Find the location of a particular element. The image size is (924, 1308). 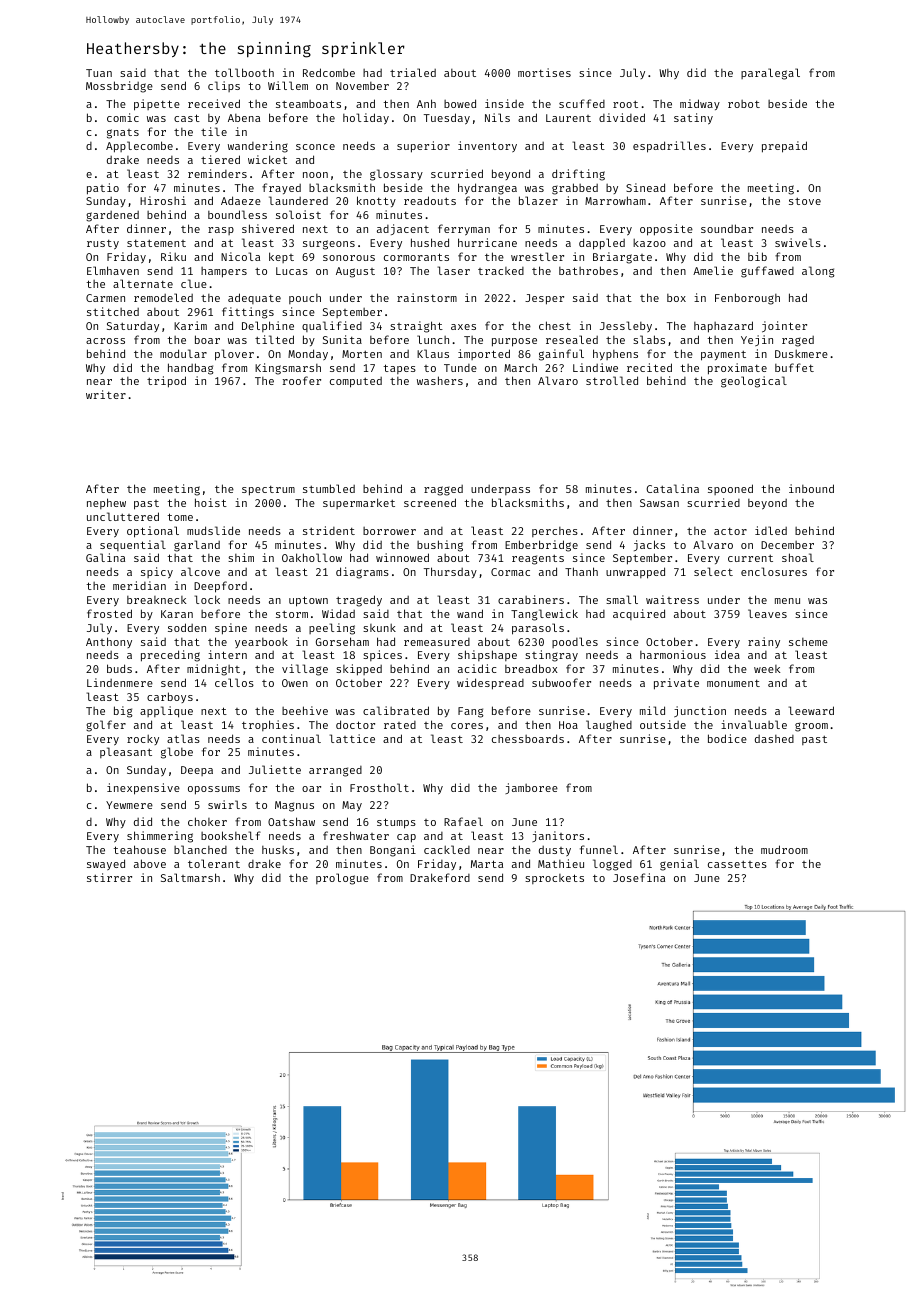

skunk is located at coordinates (379, 627).
